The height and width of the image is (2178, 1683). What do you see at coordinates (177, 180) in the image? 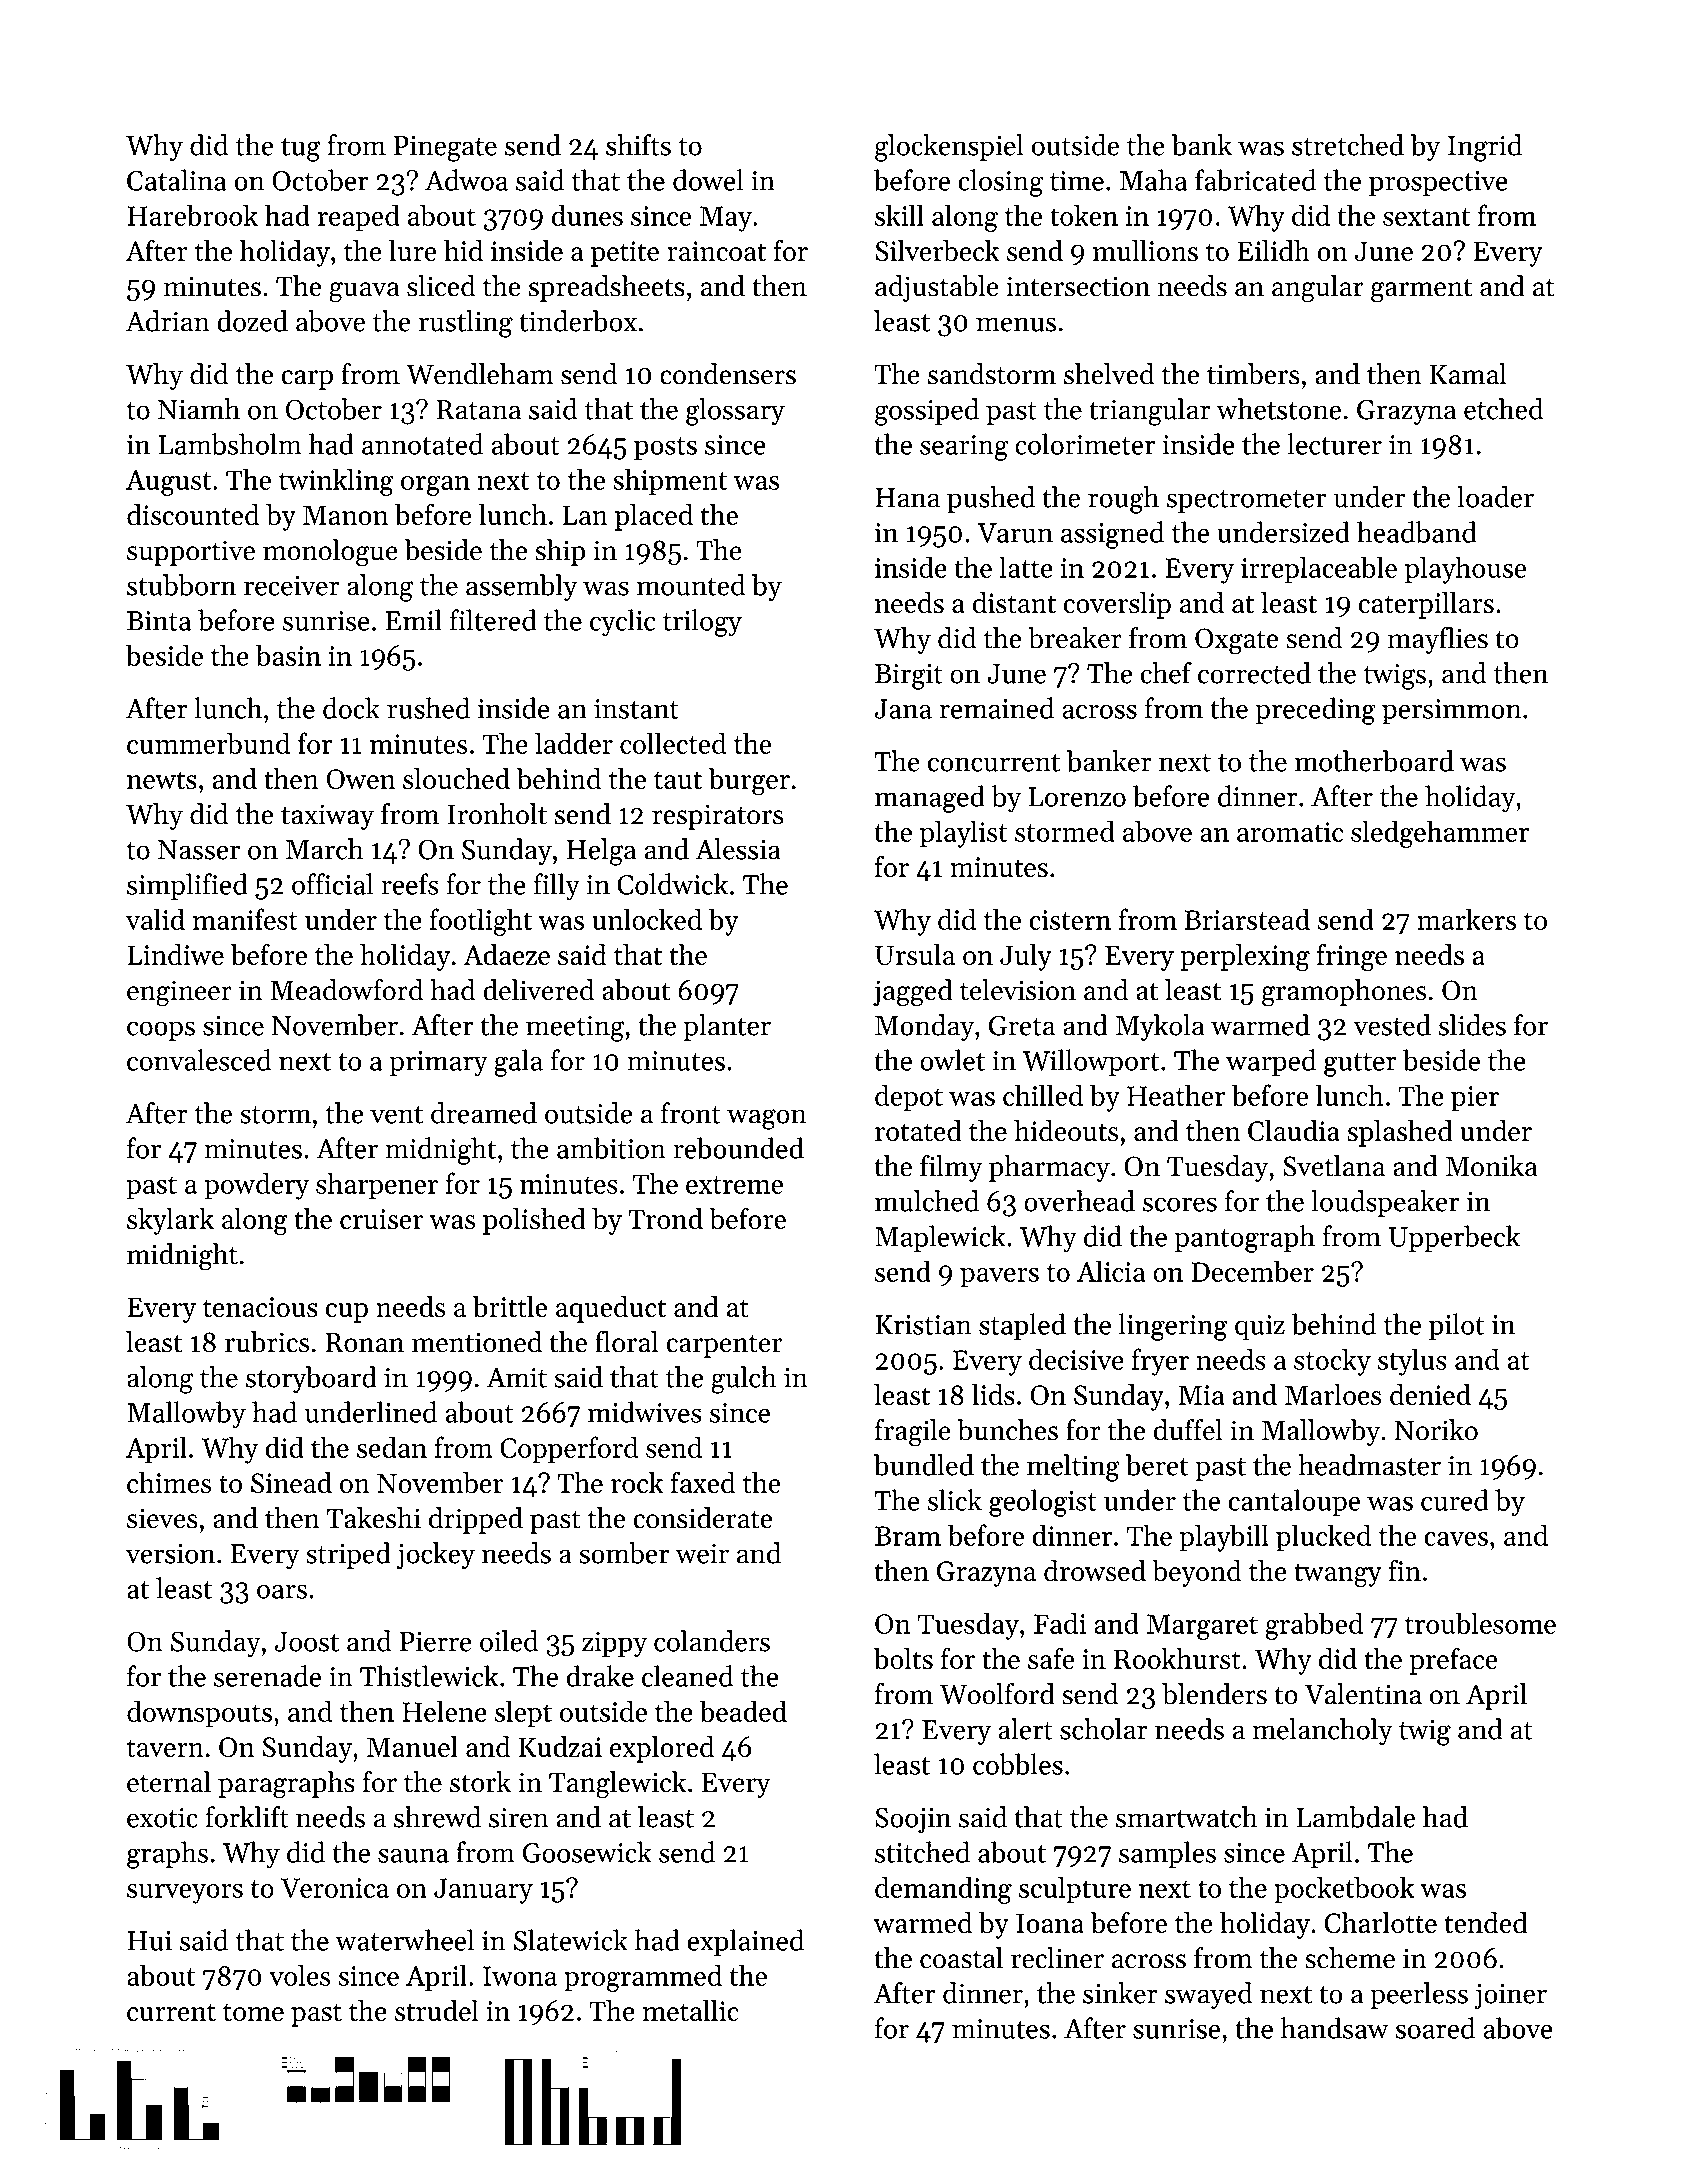
I see `Catalina` at bounding box center [177, 180].
